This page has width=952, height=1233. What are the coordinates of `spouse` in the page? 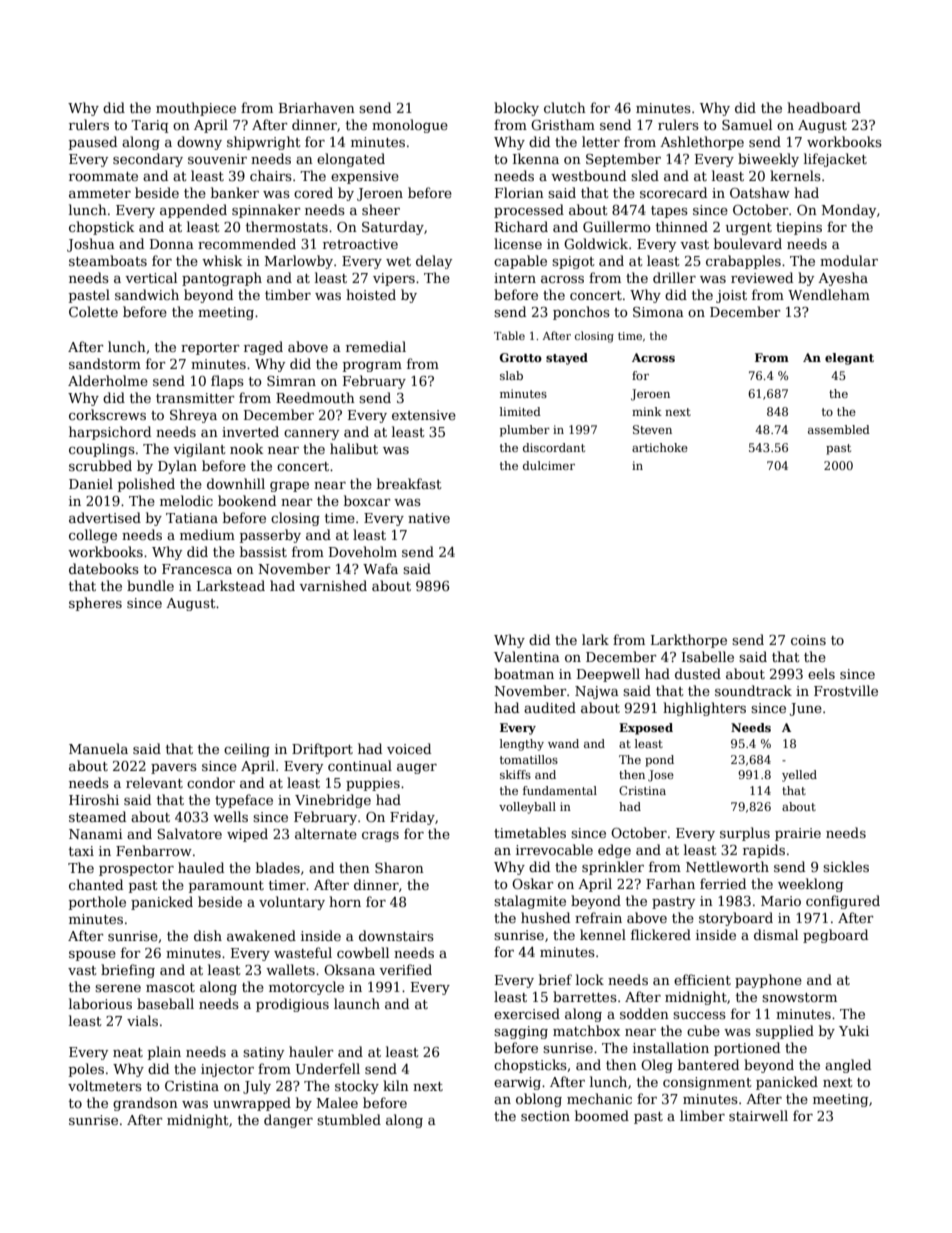 It's located at (92, 956).
